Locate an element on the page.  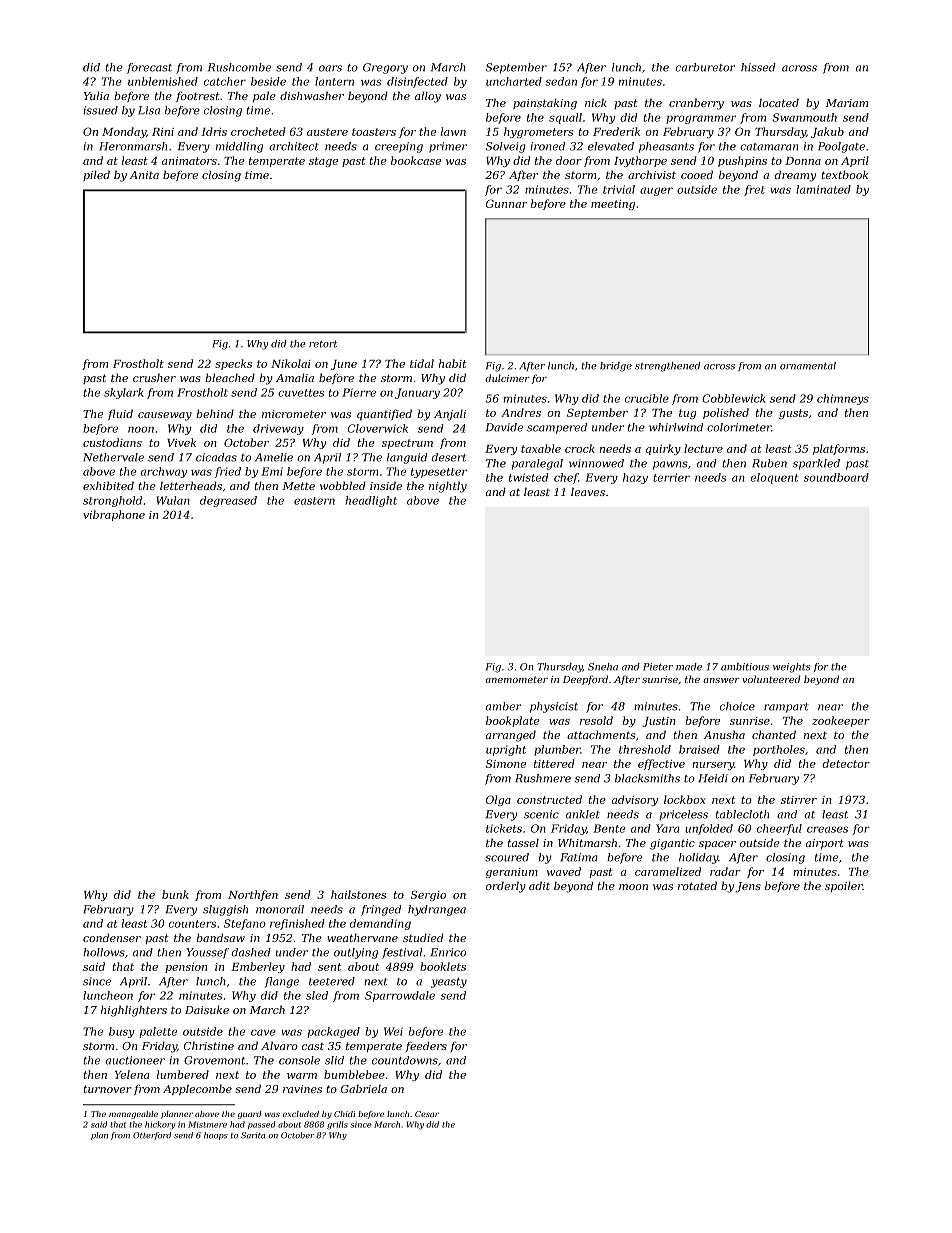
tickets is located at coordinates (504, 828).
